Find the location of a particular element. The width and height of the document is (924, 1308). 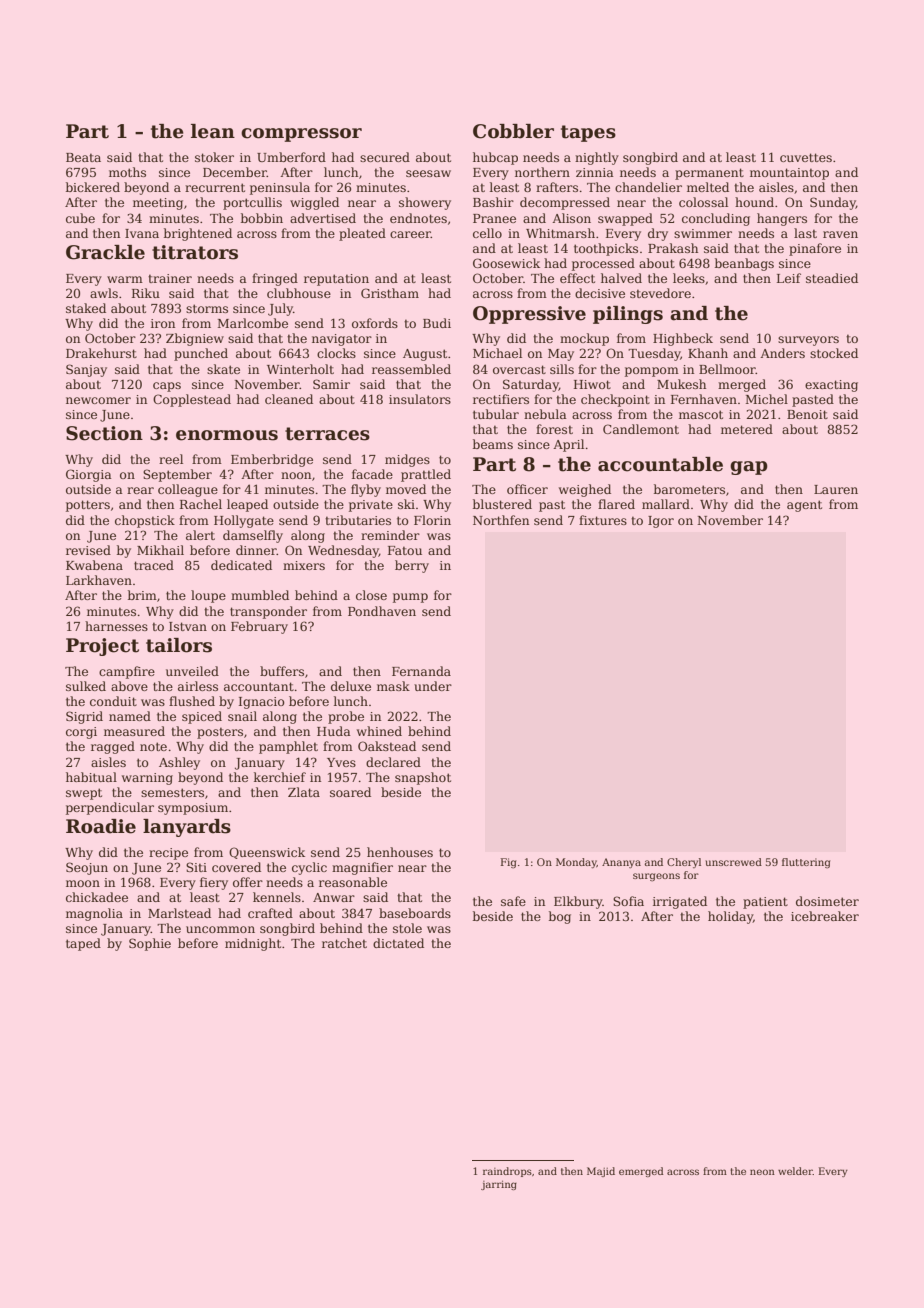

tapes is located at coordinates (588, 133).
